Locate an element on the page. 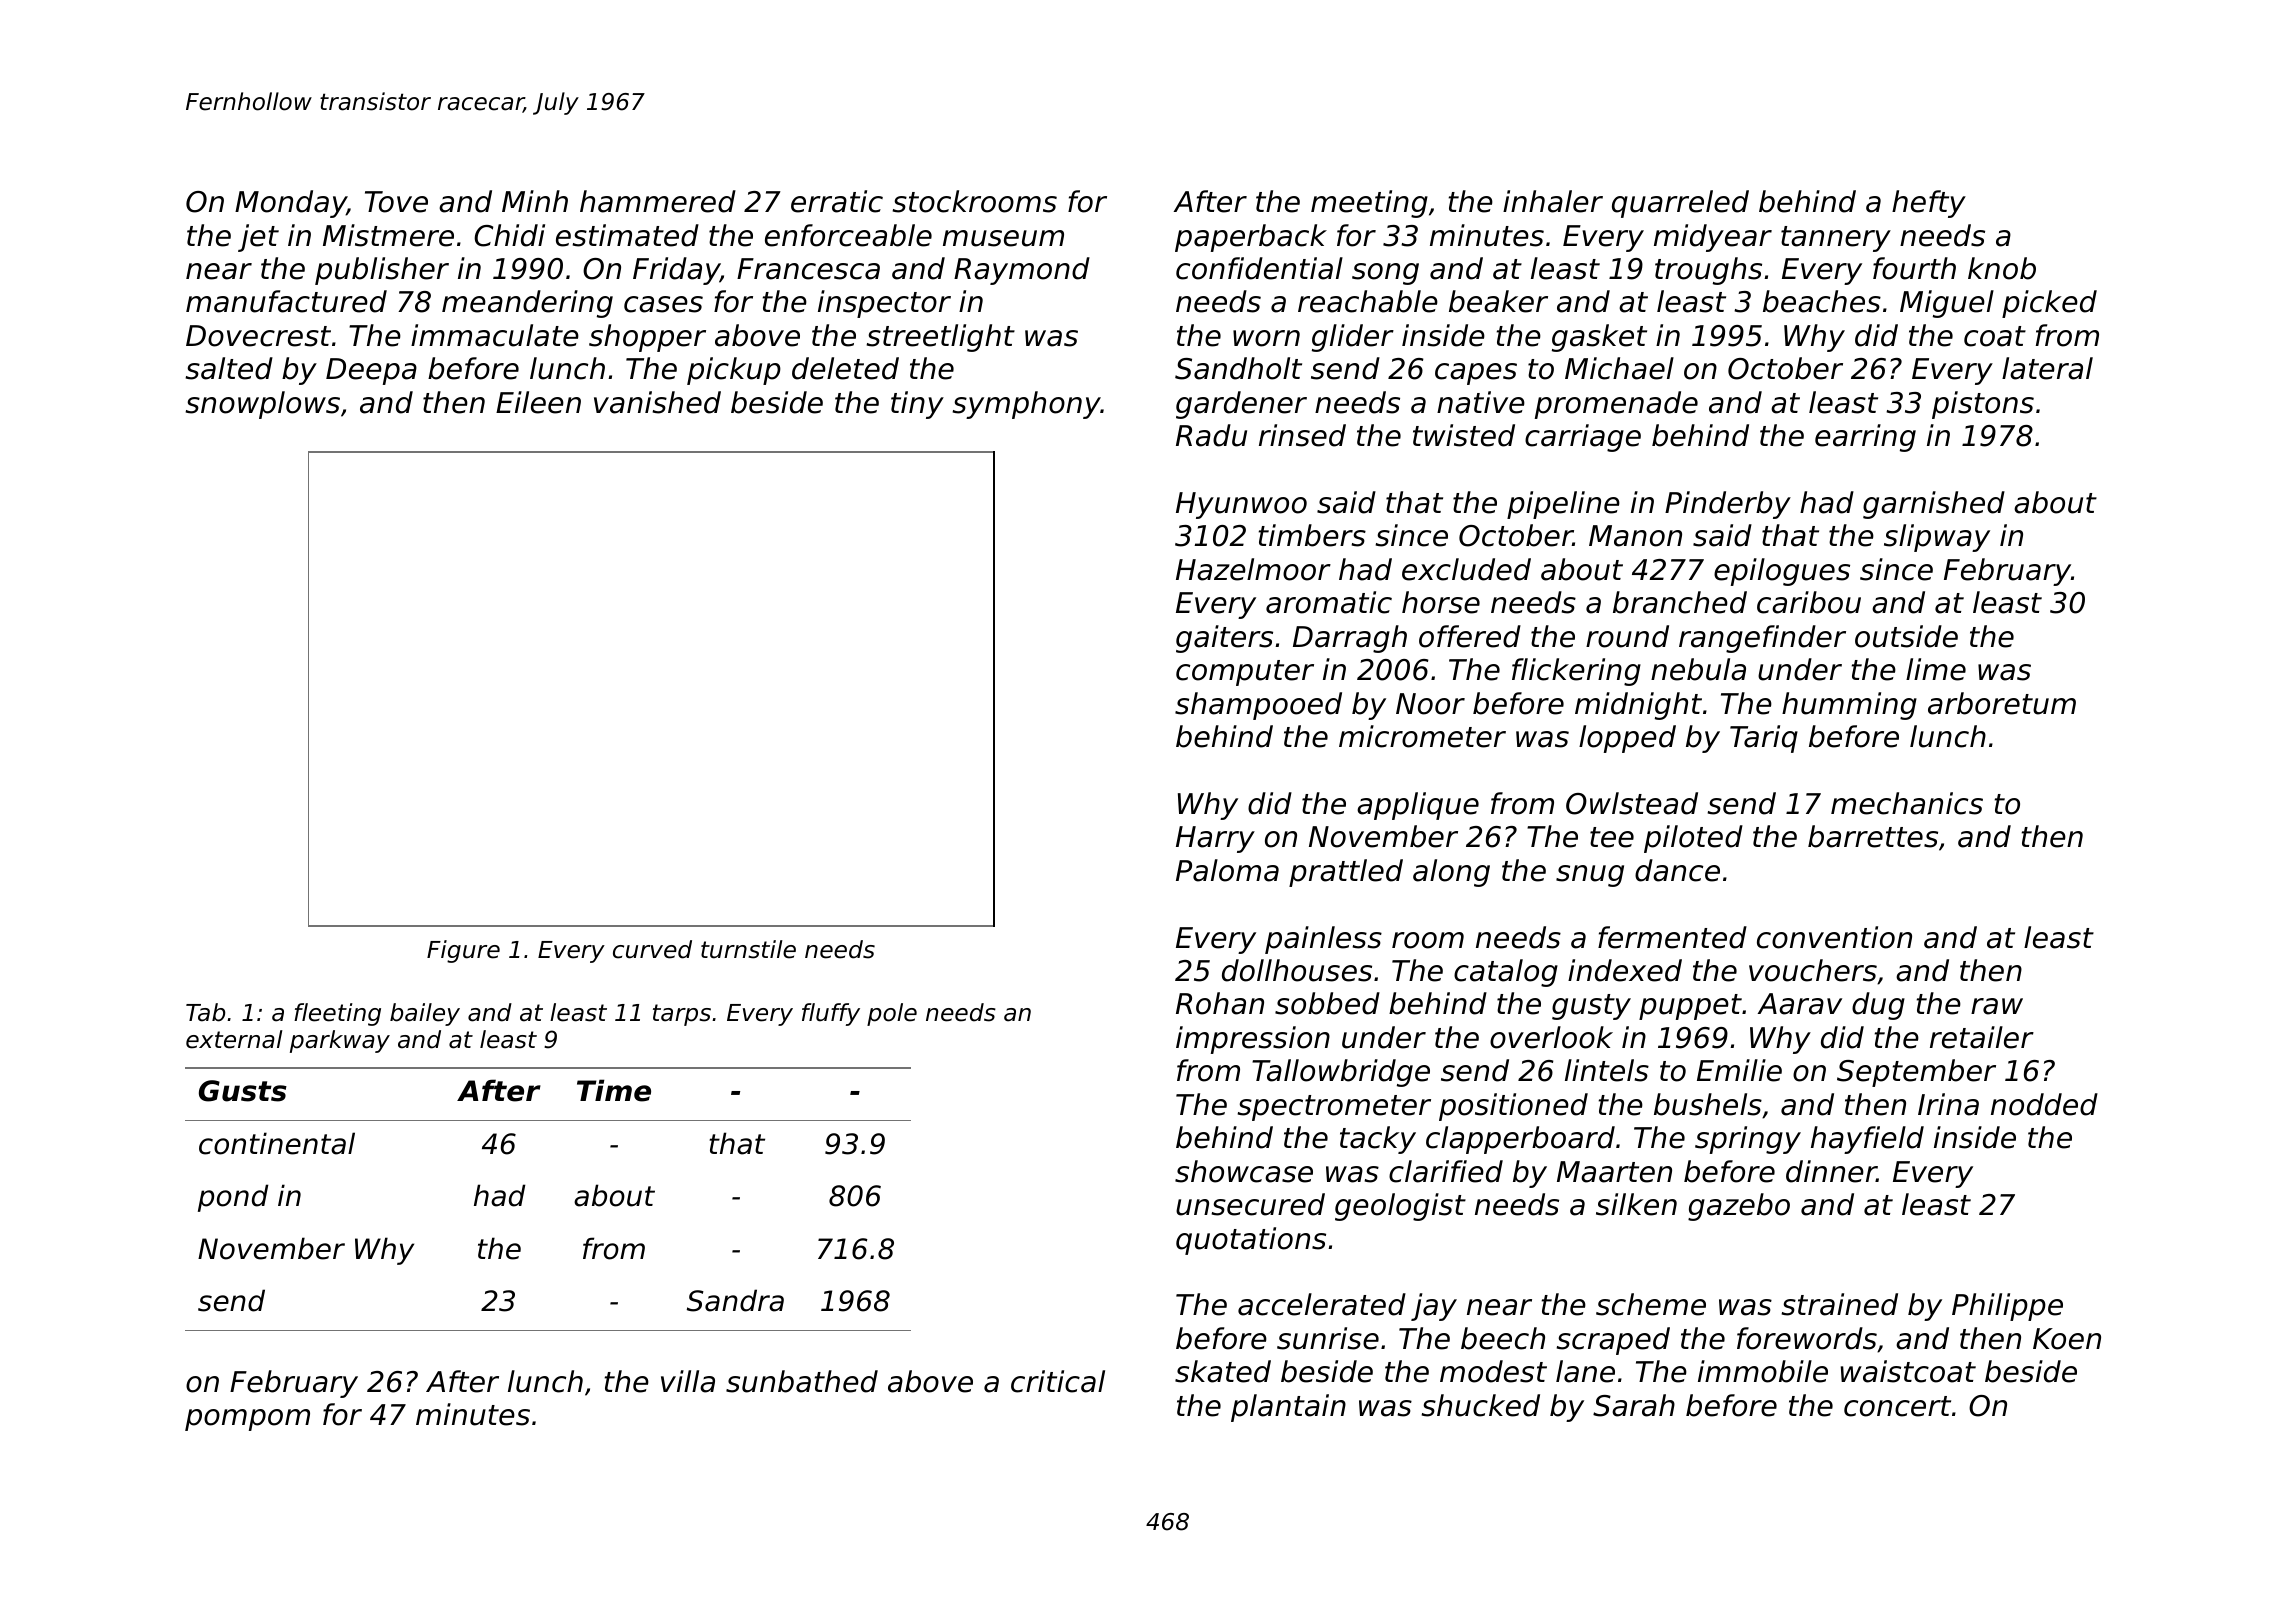  Paloma is located at coordinates (1227, 870).
